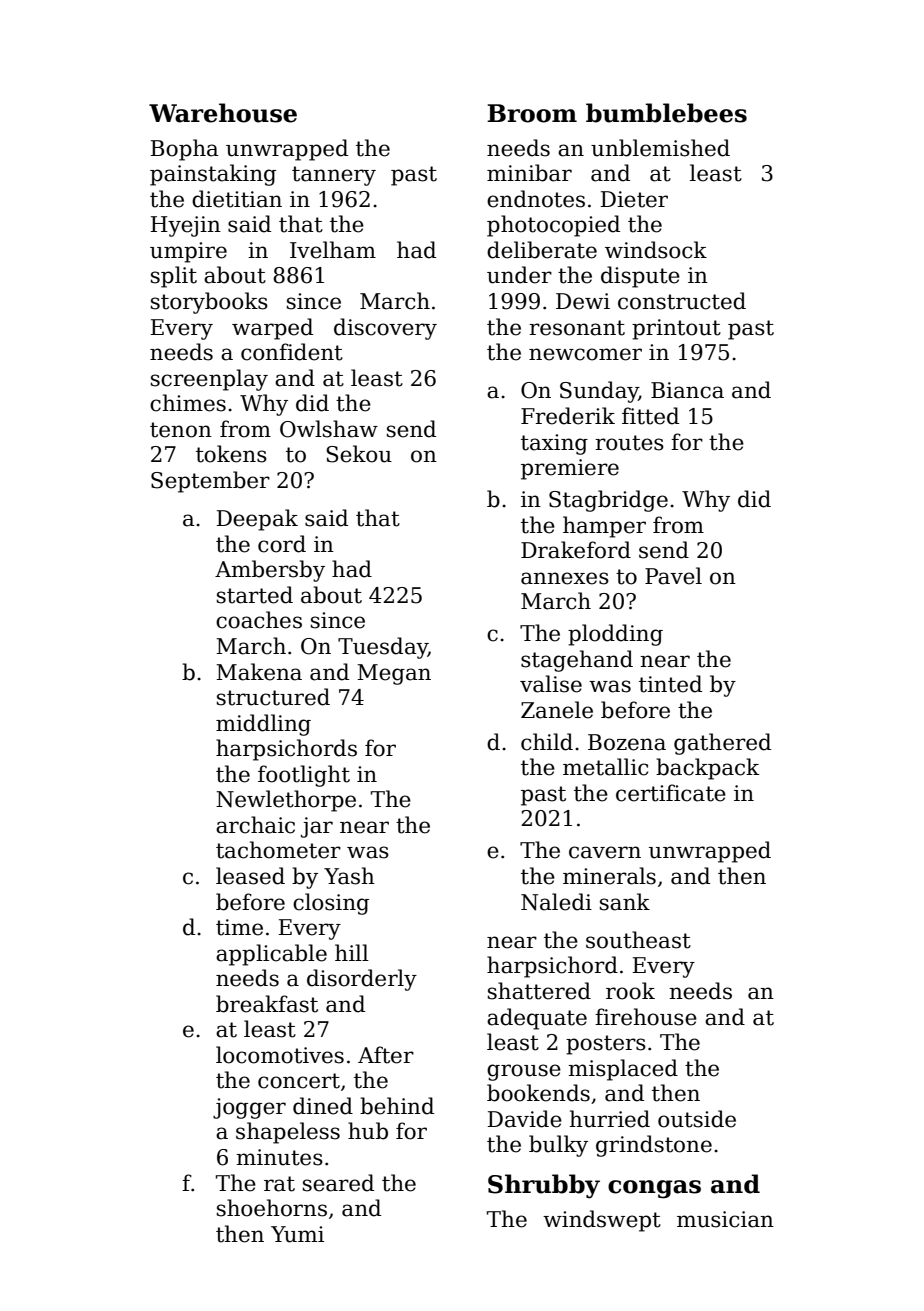  Describe the element at coordinates (272, 1208) in the screenshot. I see `shoehorns` at that location.
